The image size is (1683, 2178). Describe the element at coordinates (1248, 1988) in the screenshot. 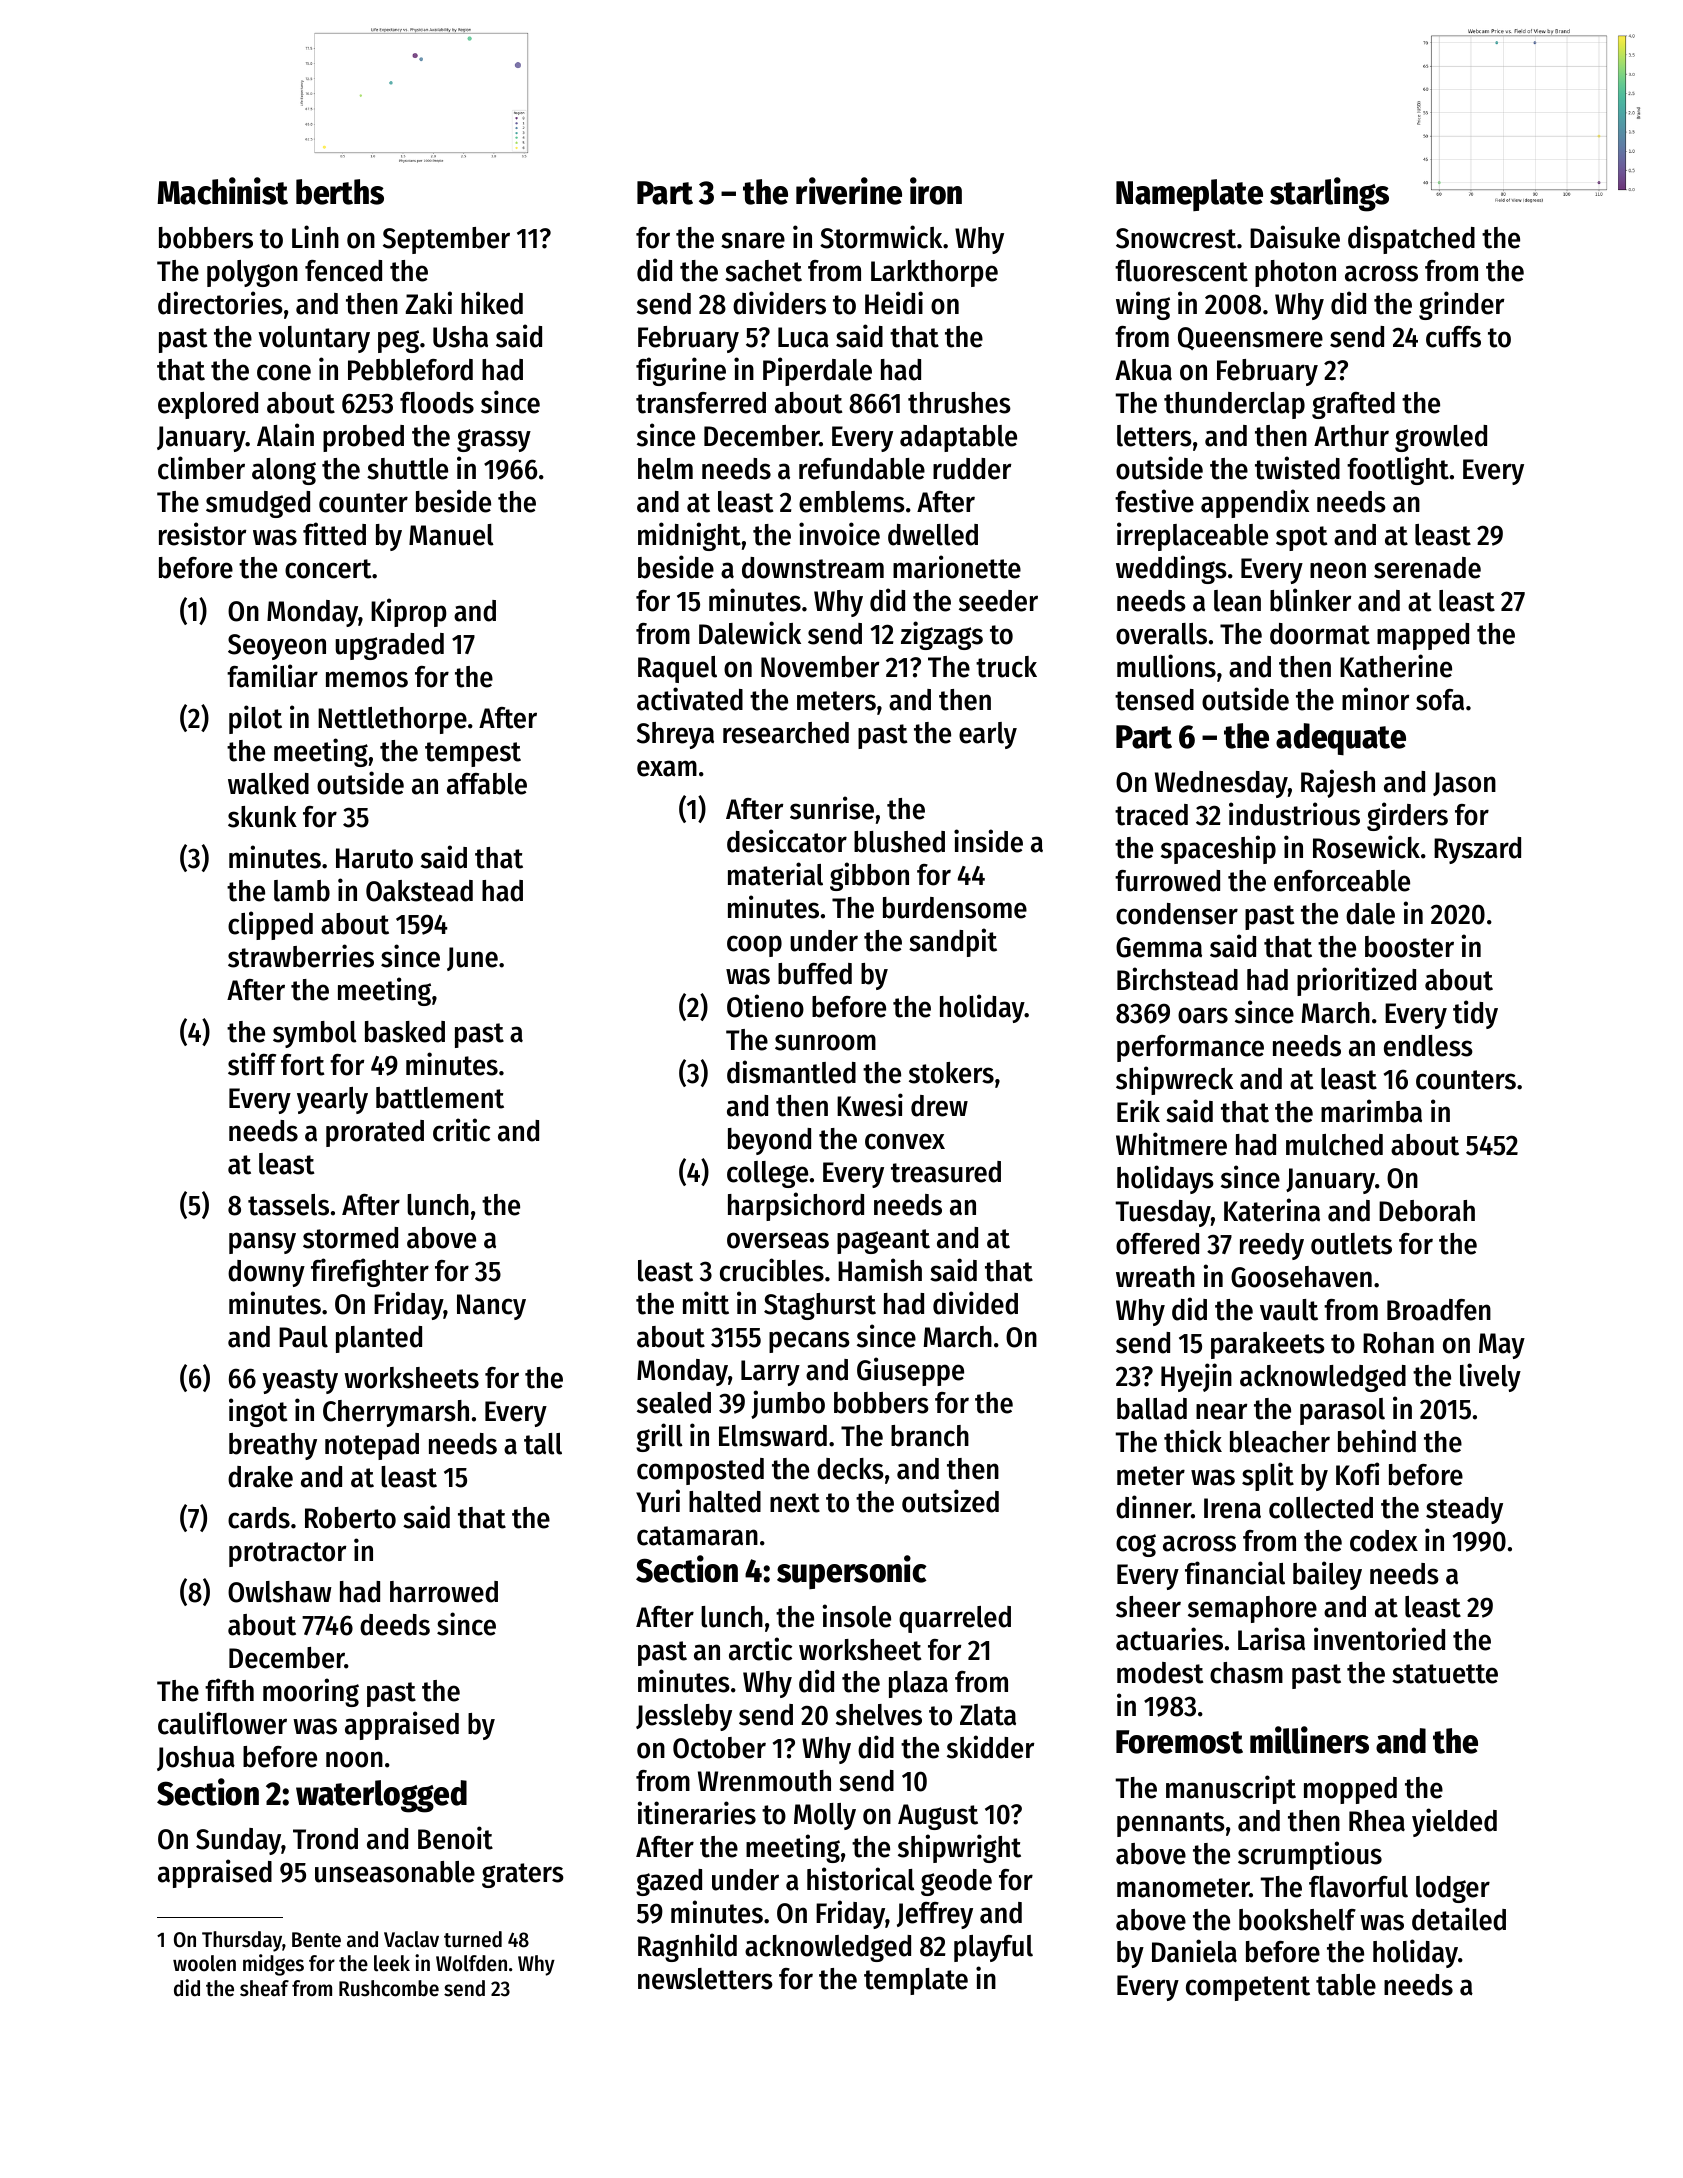

I see `competent` at that location.
